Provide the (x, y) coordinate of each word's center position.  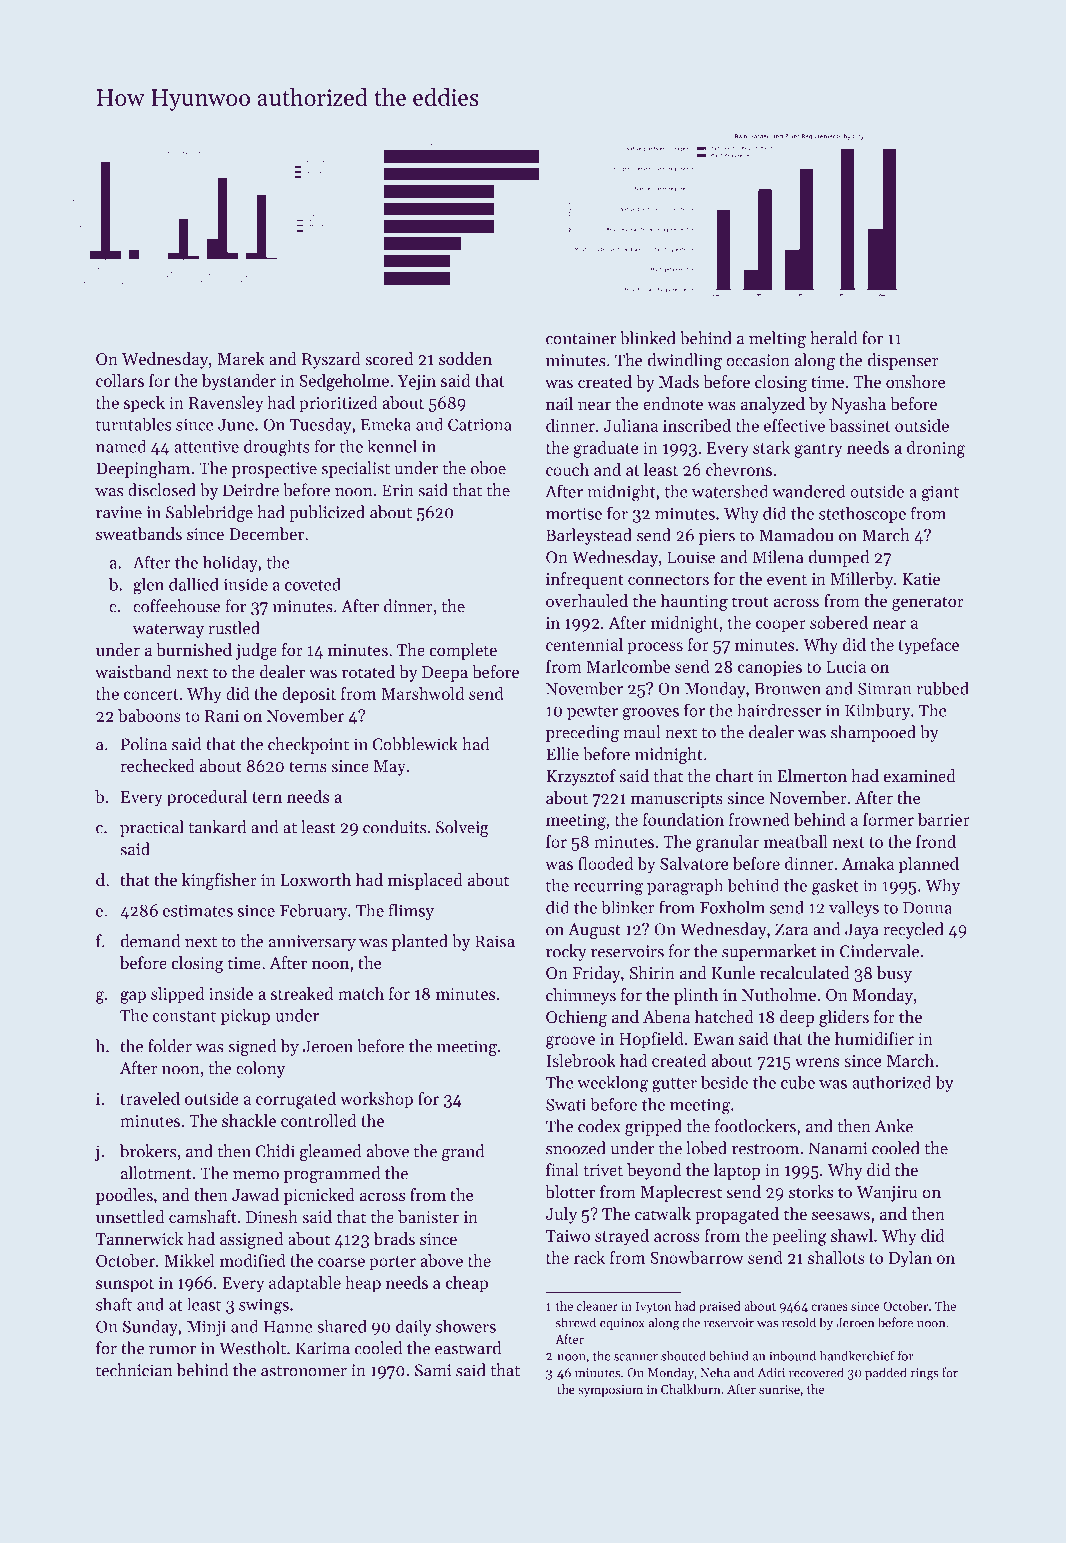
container (581, 338)
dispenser (903, 361)
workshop (376, 1100)
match (361, 993)
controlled (318, 1120)
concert (151, 694)
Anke (894, 1126)
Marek (241, 358)
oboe (488, 468)
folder (170, 1046)
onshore (916, 381)
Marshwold (422, 693)
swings (264, 1306)
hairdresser (779, 710)
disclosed (162, 490)
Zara (791, 929)
